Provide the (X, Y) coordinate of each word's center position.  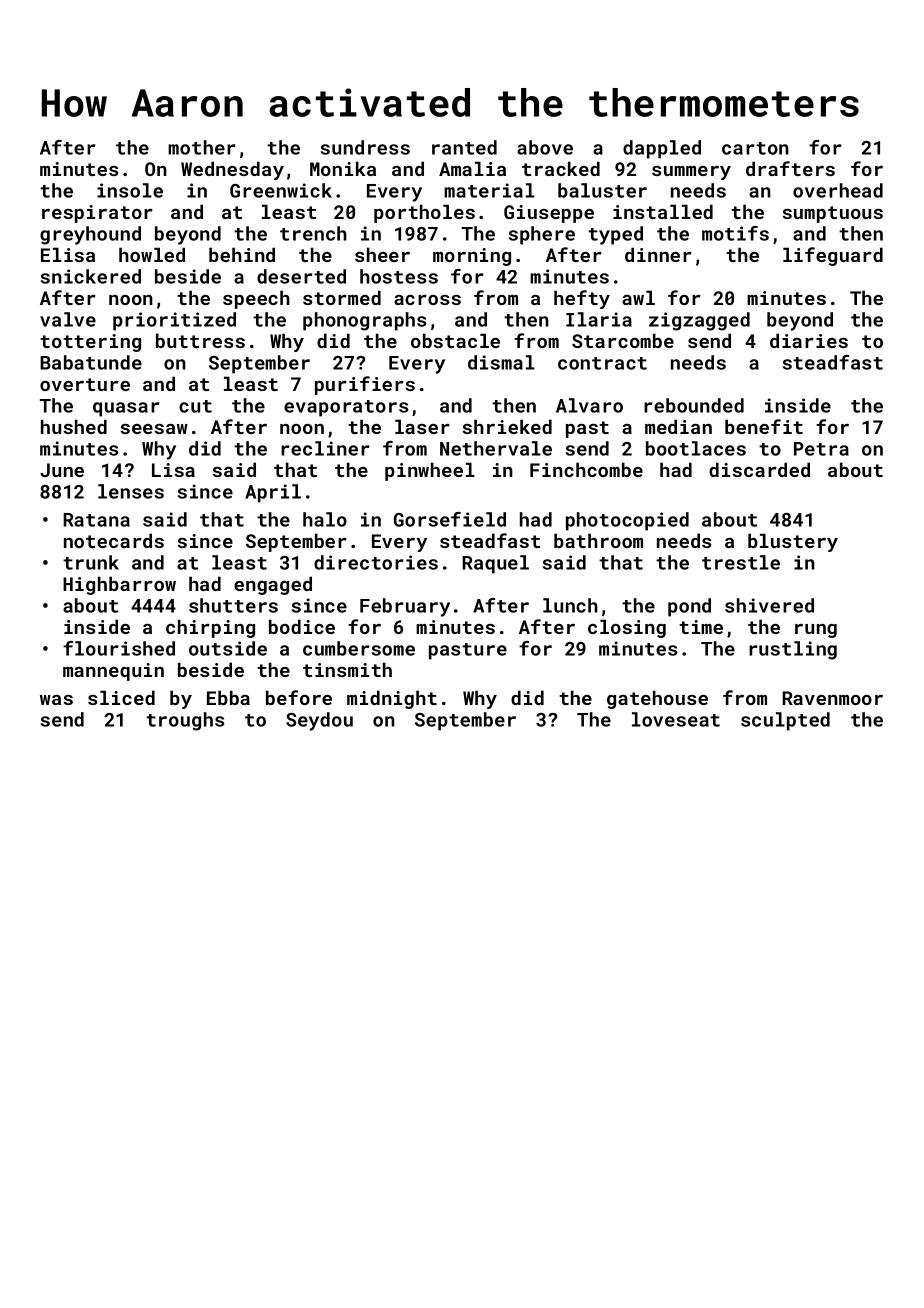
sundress (365, 147)
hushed (74, 426)
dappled (662, 149)
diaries (809, 340)
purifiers (365, 385)
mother (202, 147)
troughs (185, 721)
